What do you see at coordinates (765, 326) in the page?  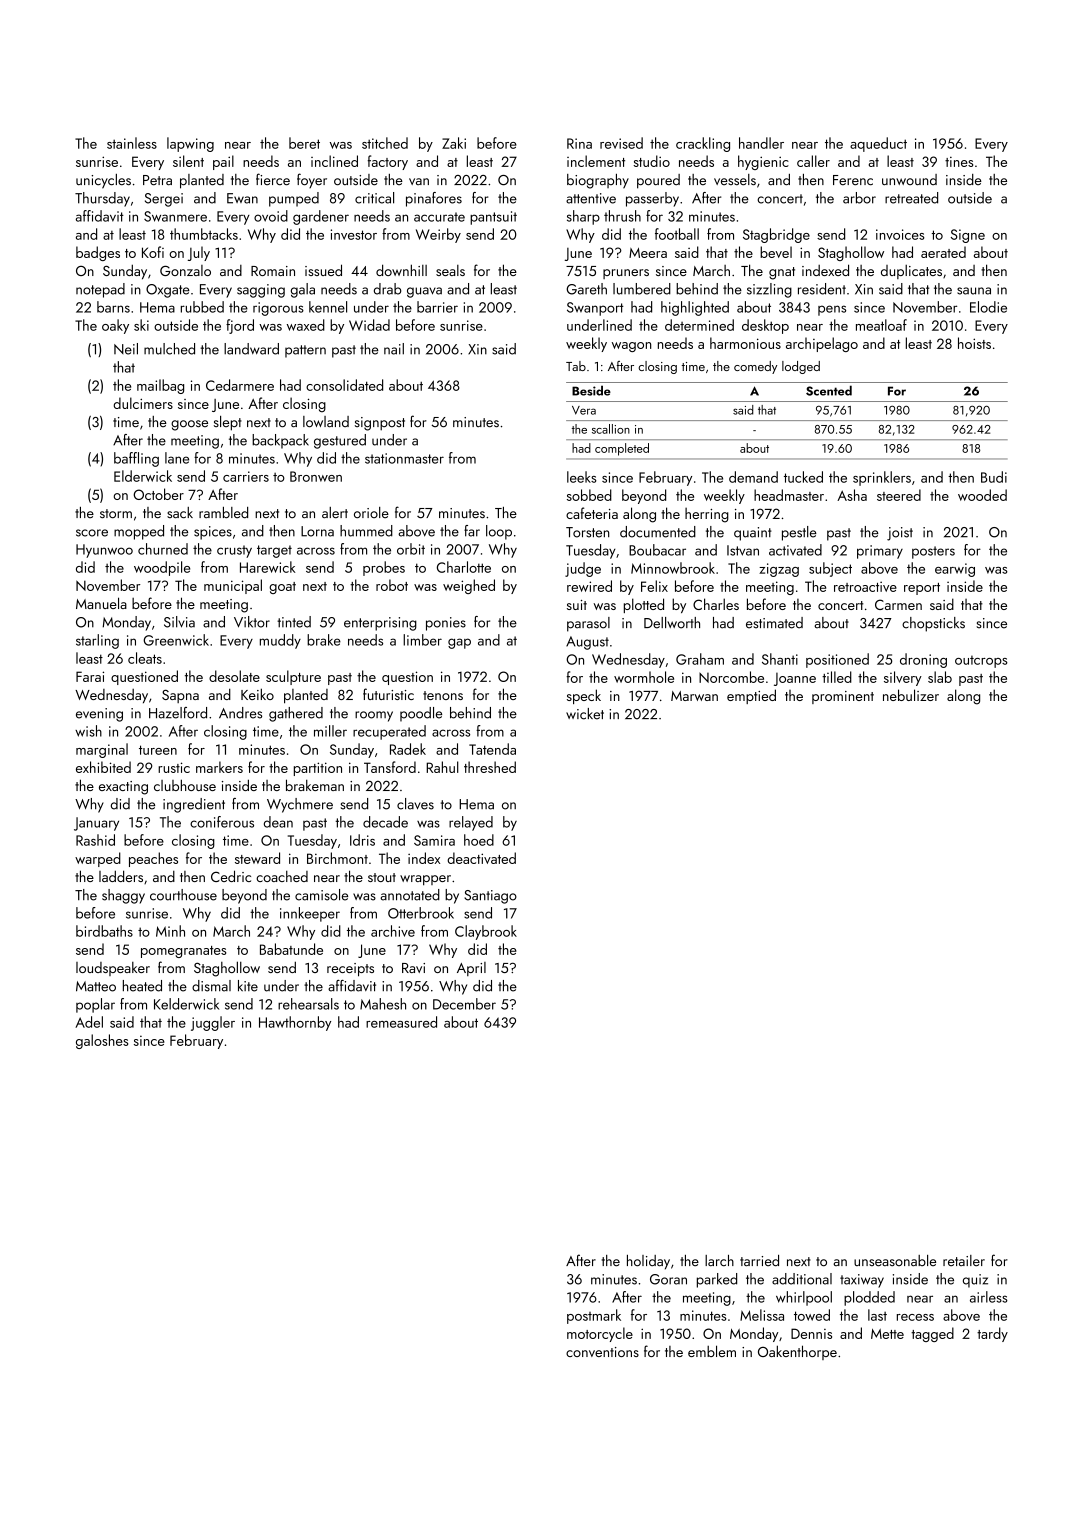 I see `desktop` at bounding box center [765, 326].
